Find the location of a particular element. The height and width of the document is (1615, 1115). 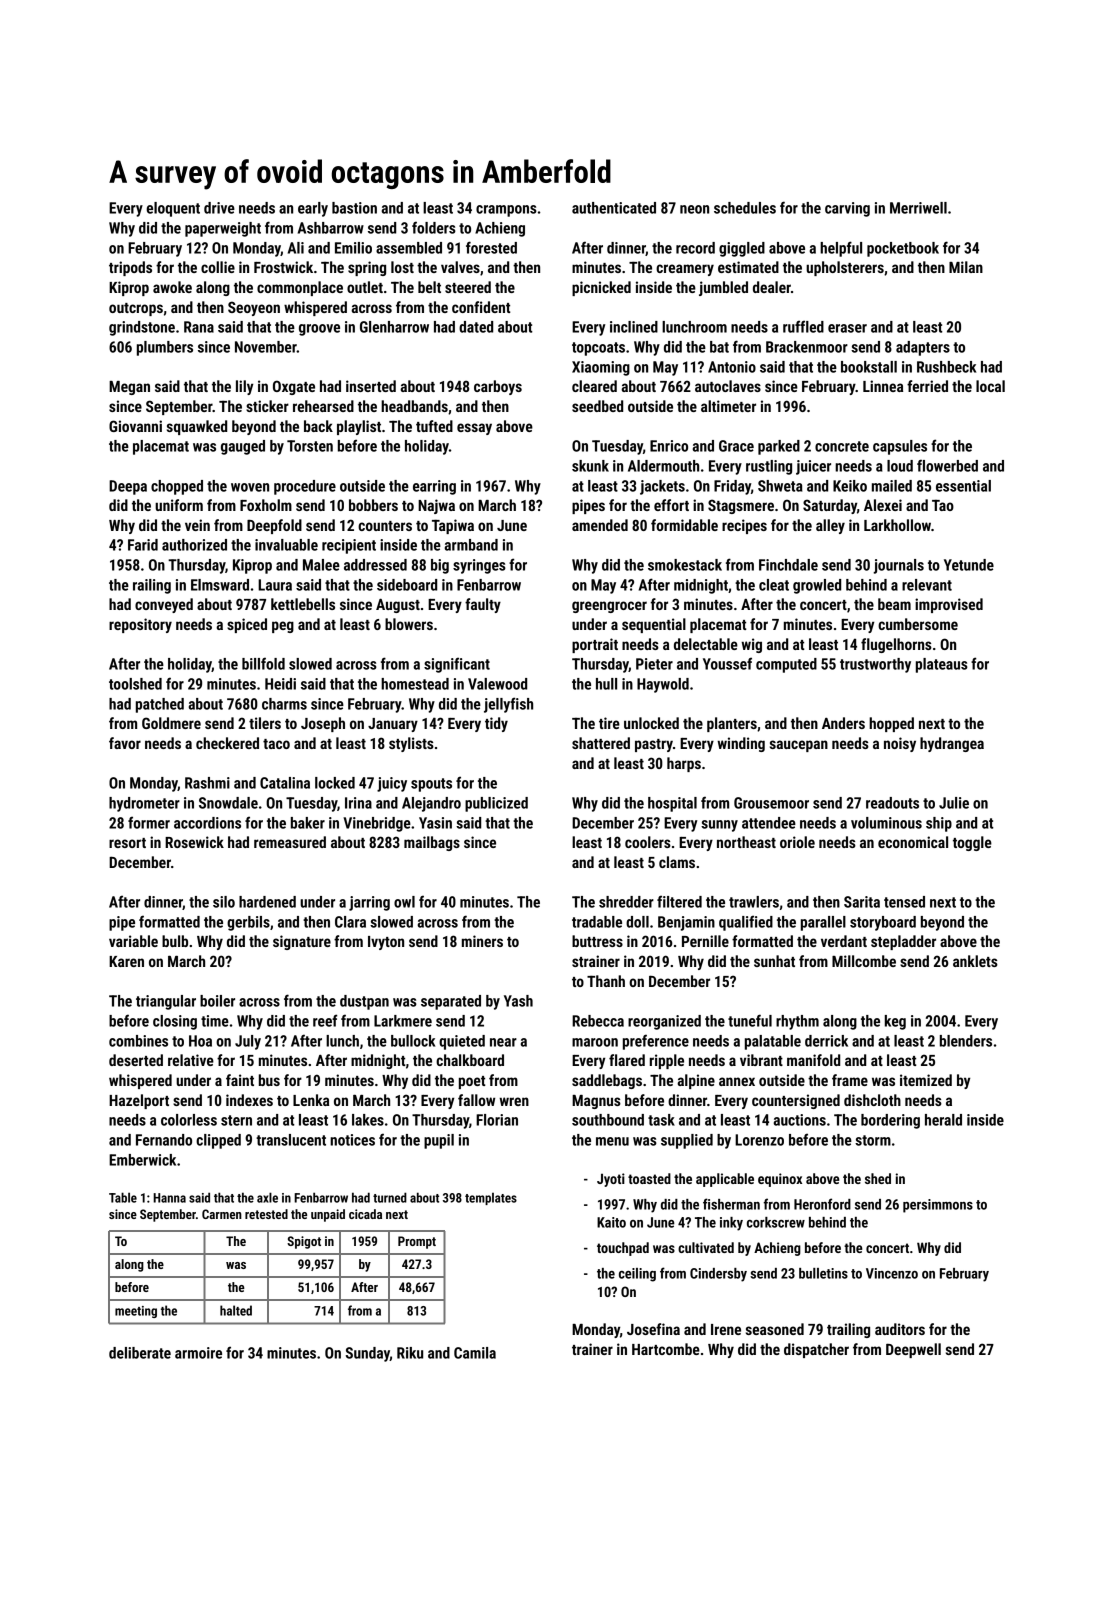

Farid is located at coordinates (143, 545).
